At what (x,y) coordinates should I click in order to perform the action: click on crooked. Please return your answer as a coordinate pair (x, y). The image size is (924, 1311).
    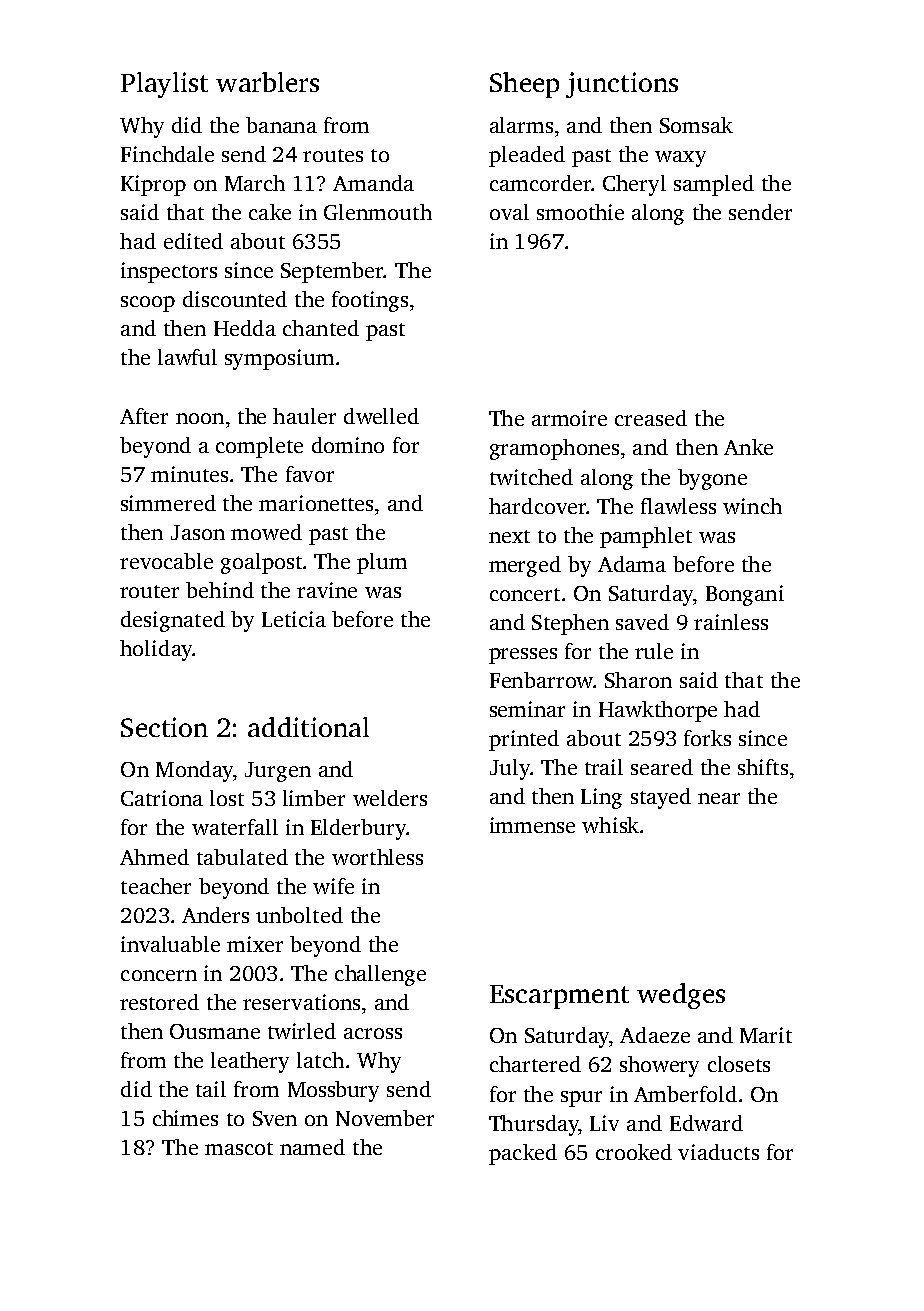
    Looking at the image, I should click on (634, 1152).
